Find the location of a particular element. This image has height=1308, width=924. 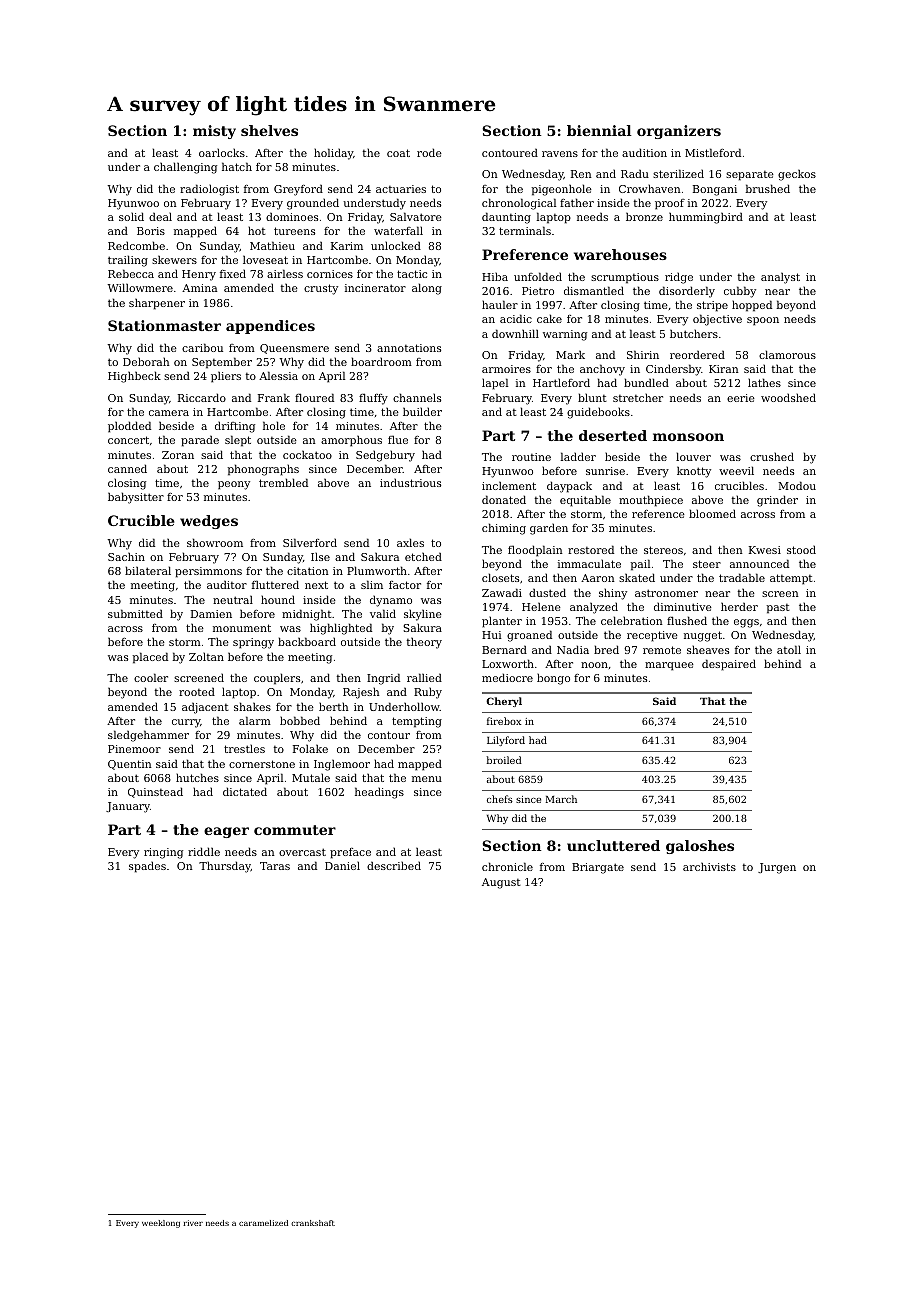

deal is located at coordinates (160, 216).
